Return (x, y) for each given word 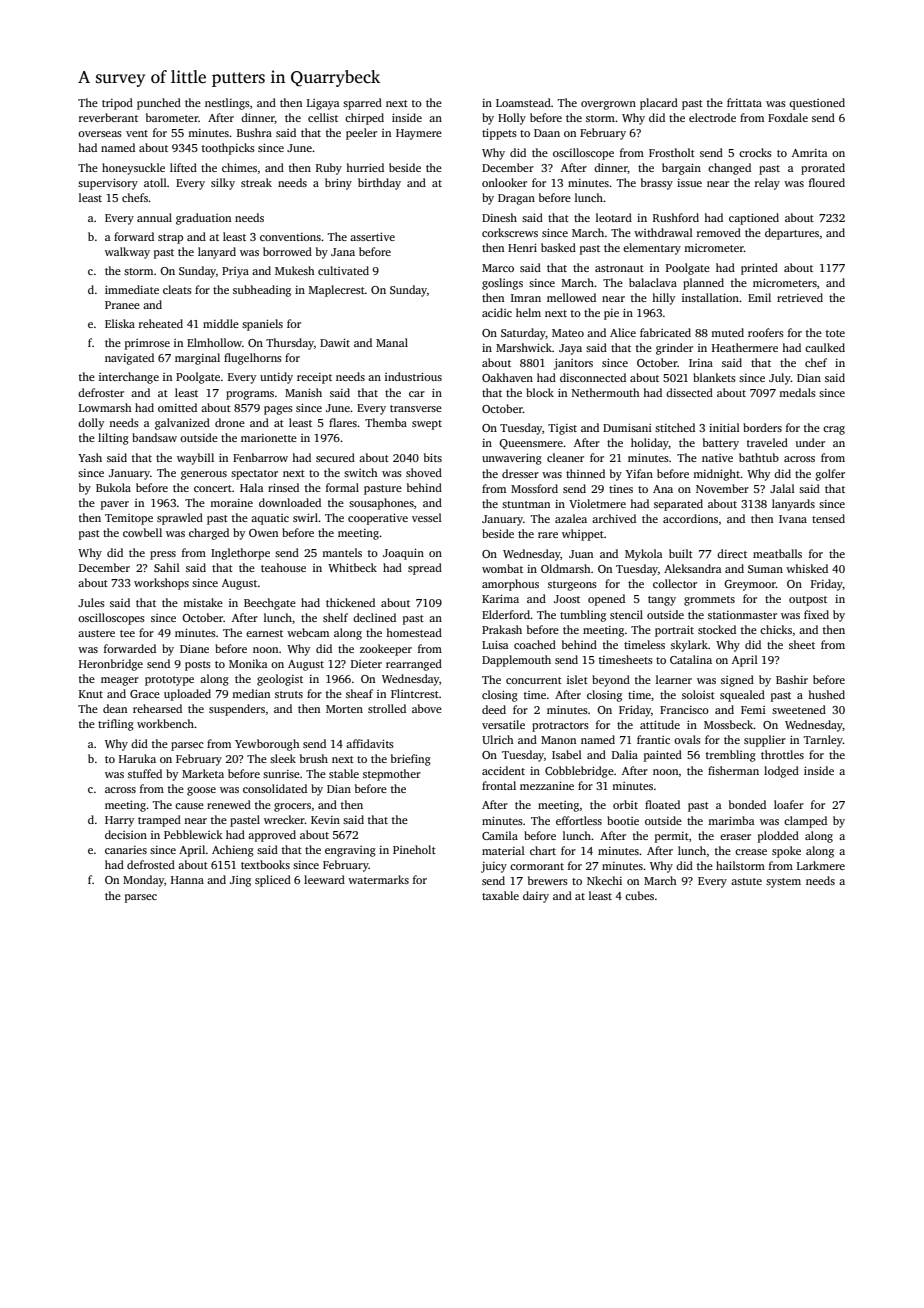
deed (494, 709)
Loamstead (523, 102)
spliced (273, 881)
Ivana (793, 519)
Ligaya (323, 104)
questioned (817, 104)
